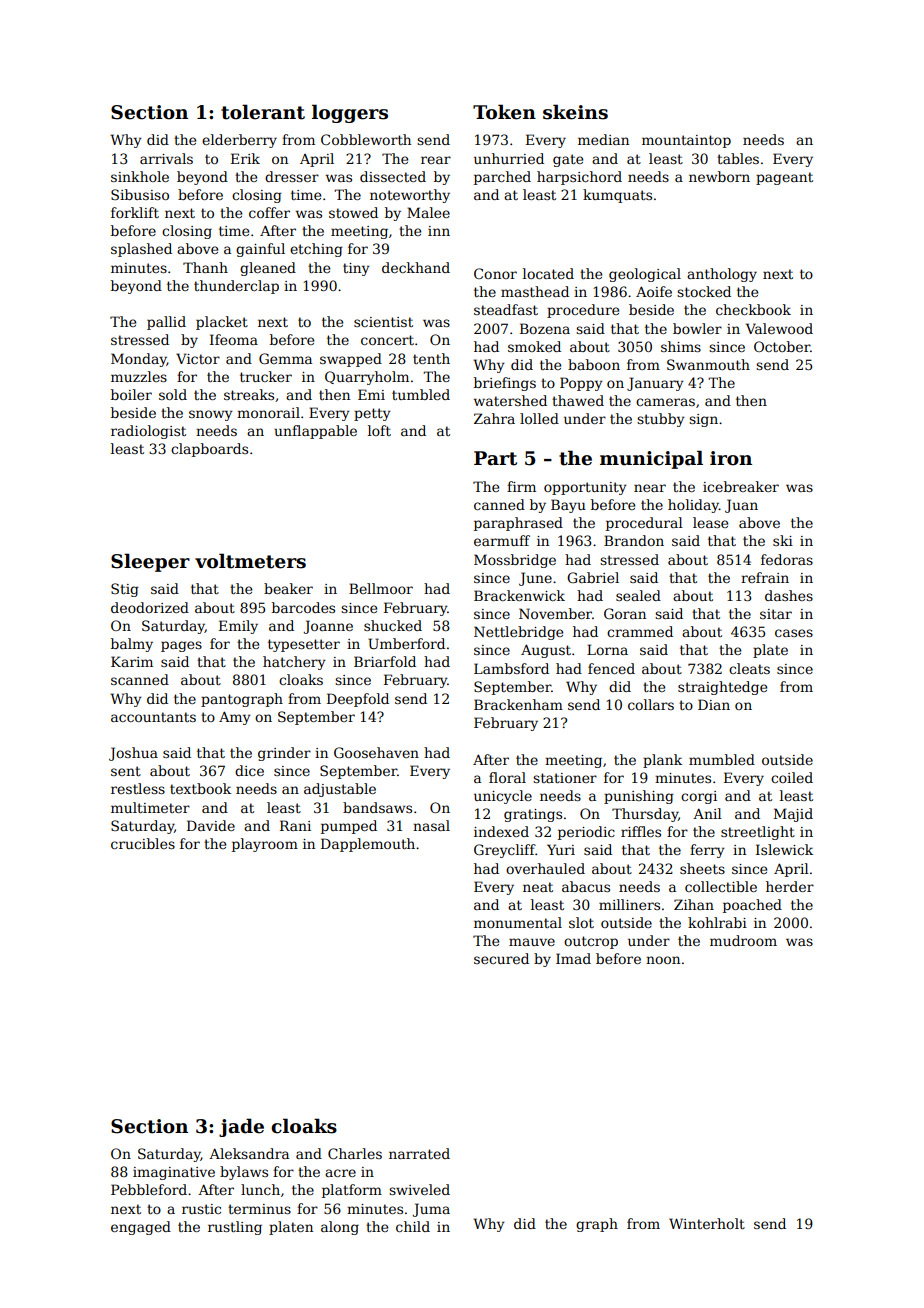 The width and height of the page is (924, 1308). I want to click on Charles, so click(355, 1153).
